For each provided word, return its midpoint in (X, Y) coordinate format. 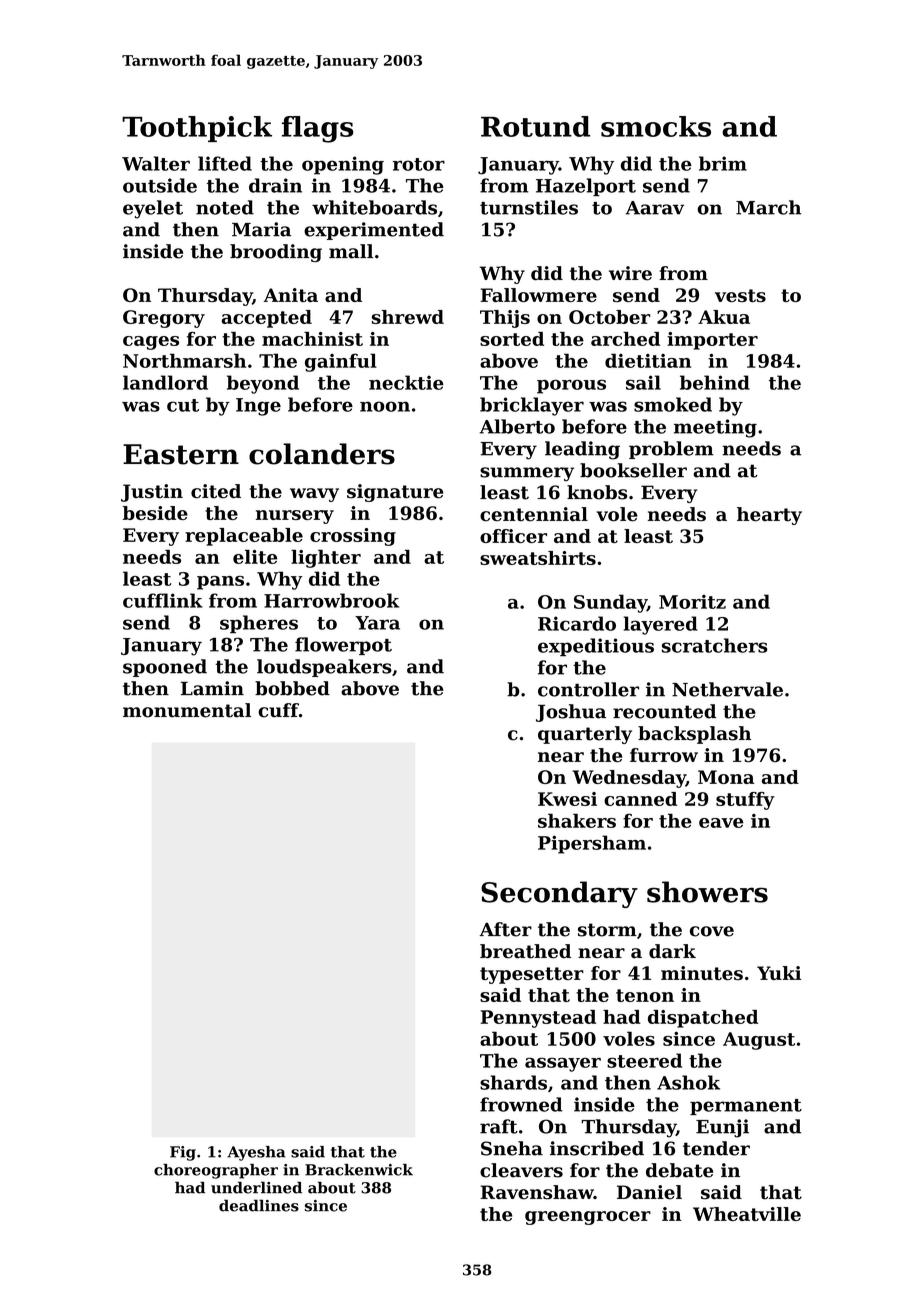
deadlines (259, 1205)
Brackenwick (359, 1170)
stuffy (745, 801)
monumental (187, 710)
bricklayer (532, 406)
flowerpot (343, 646)
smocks (656, 126)
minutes (702, 973)
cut (183, 405)
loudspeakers (324, 668)
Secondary (559, 894)
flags (318, 129)
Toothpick (197, 129)
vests (740, 295)
